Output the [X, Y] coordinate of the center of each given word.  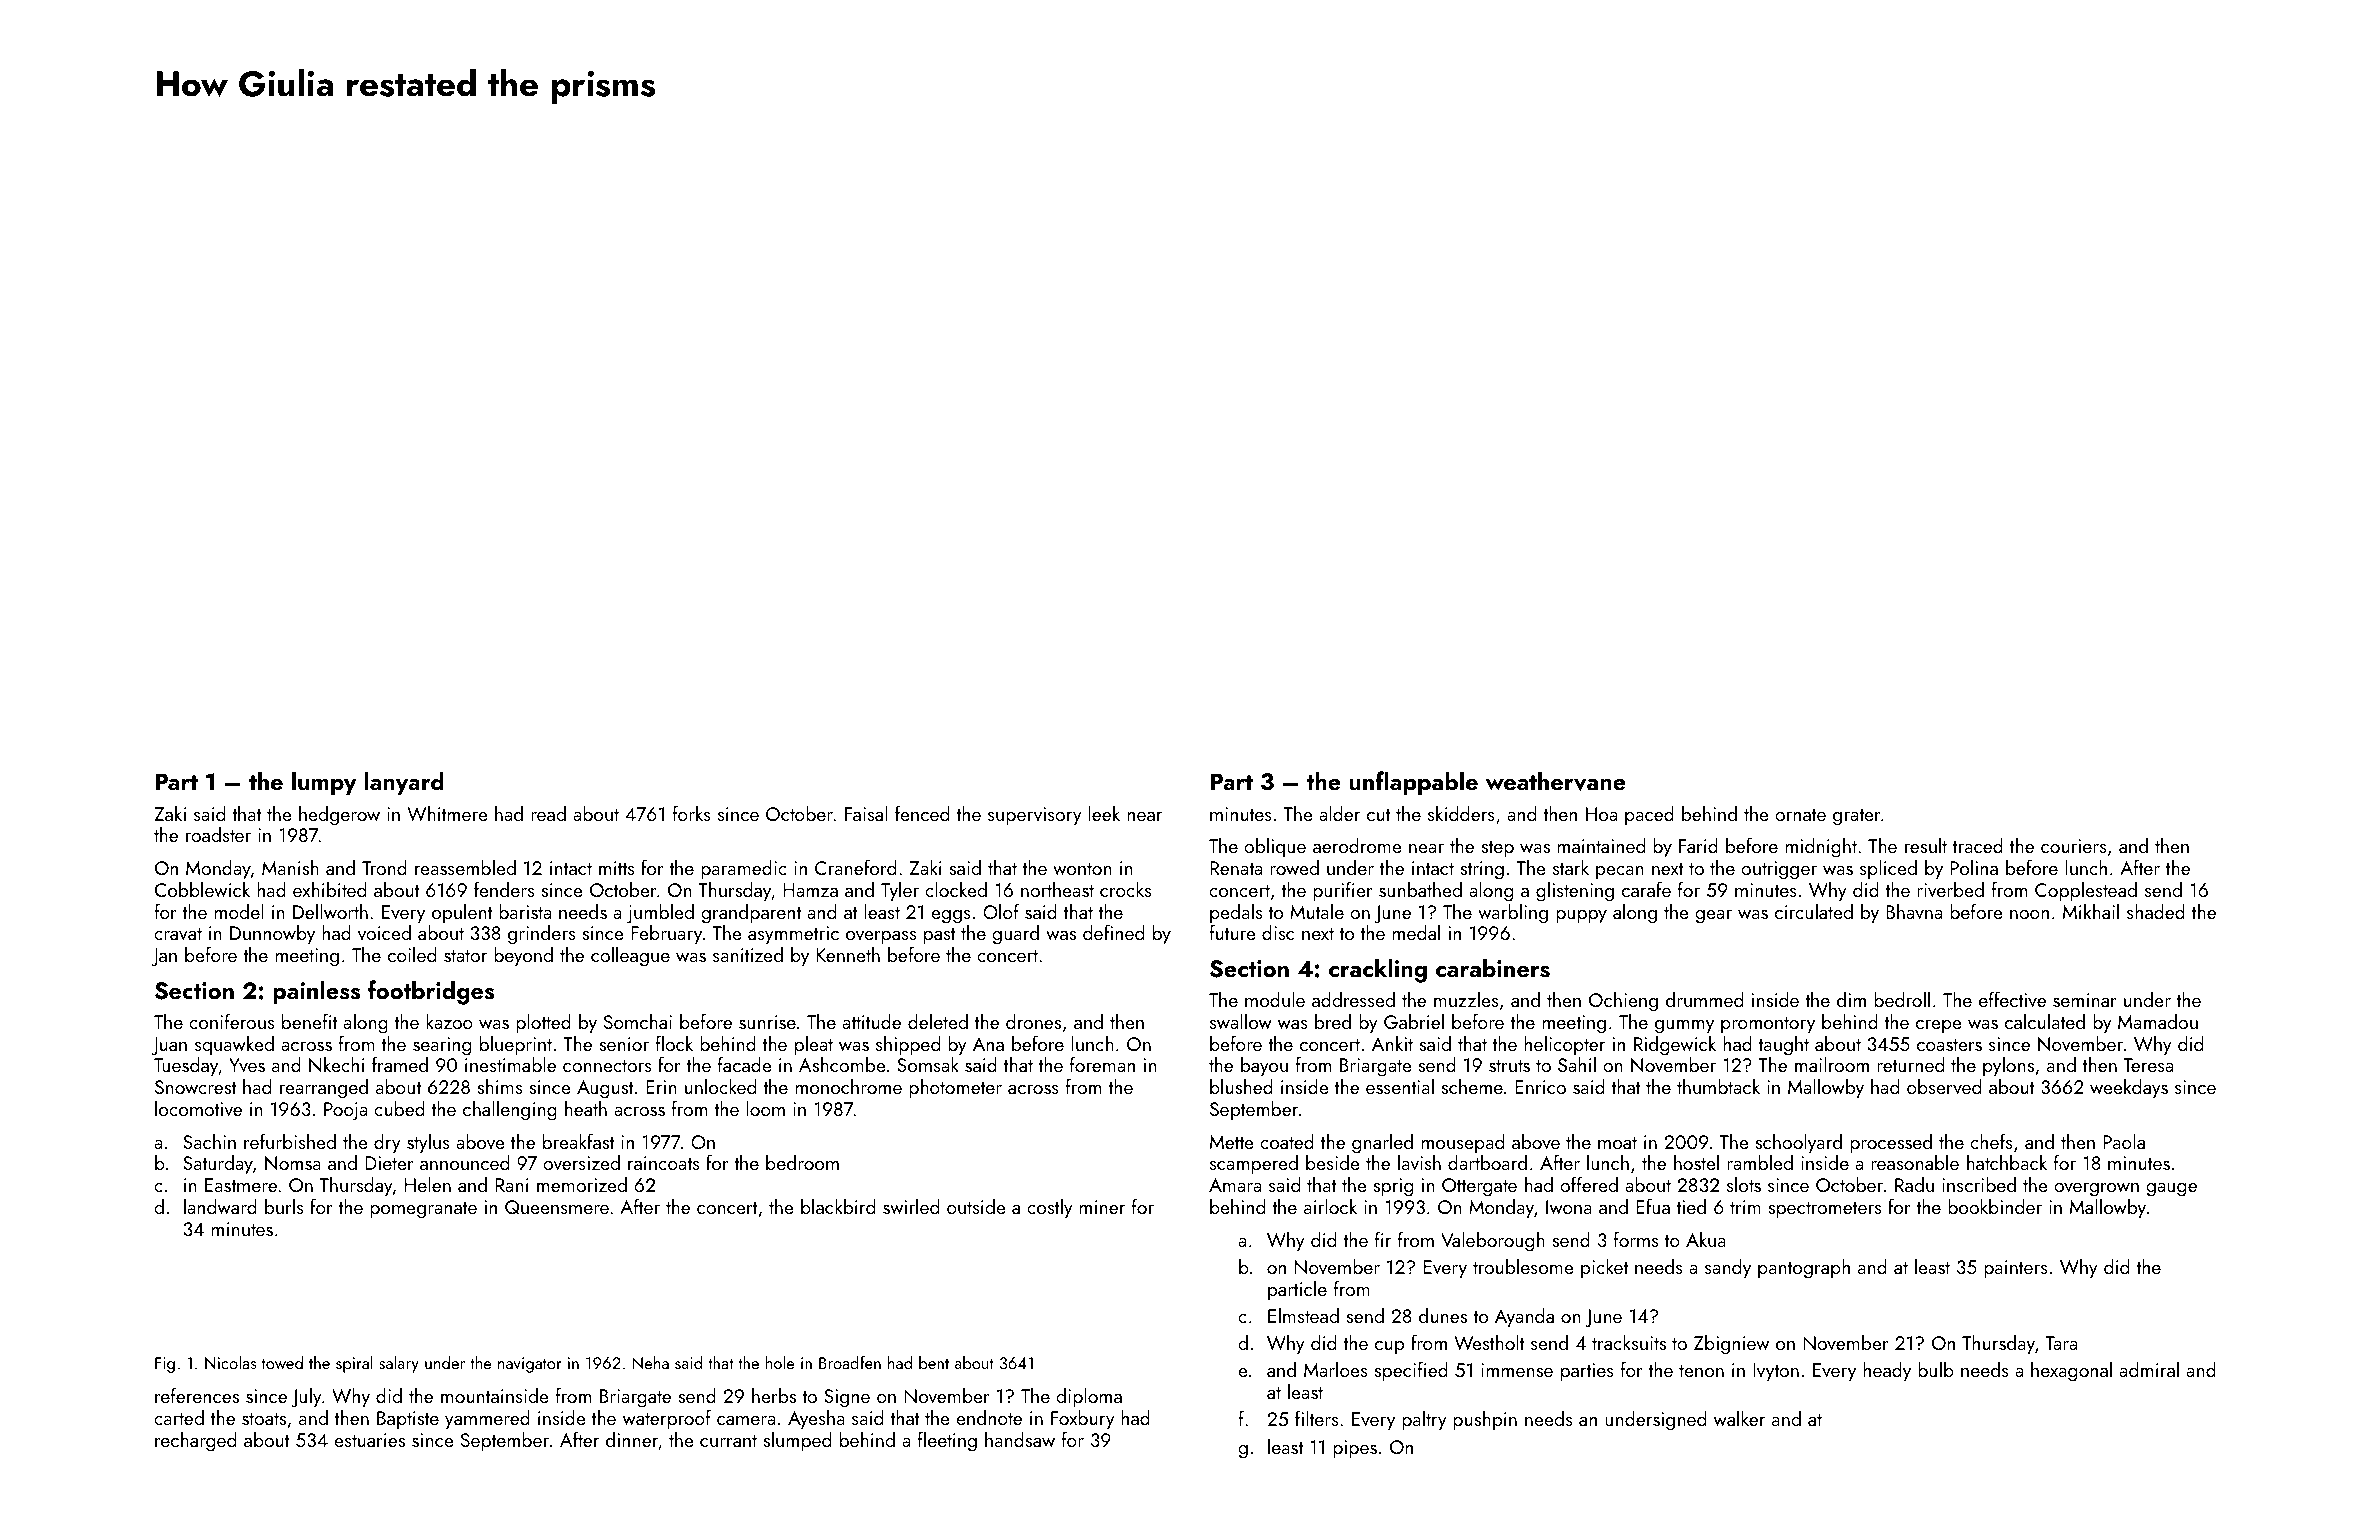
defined [1113, 932]
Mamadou [2158, 1021]
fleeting [947, 1441]
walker [1739, 1418]
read [548, 813]
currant [728, 1441]
